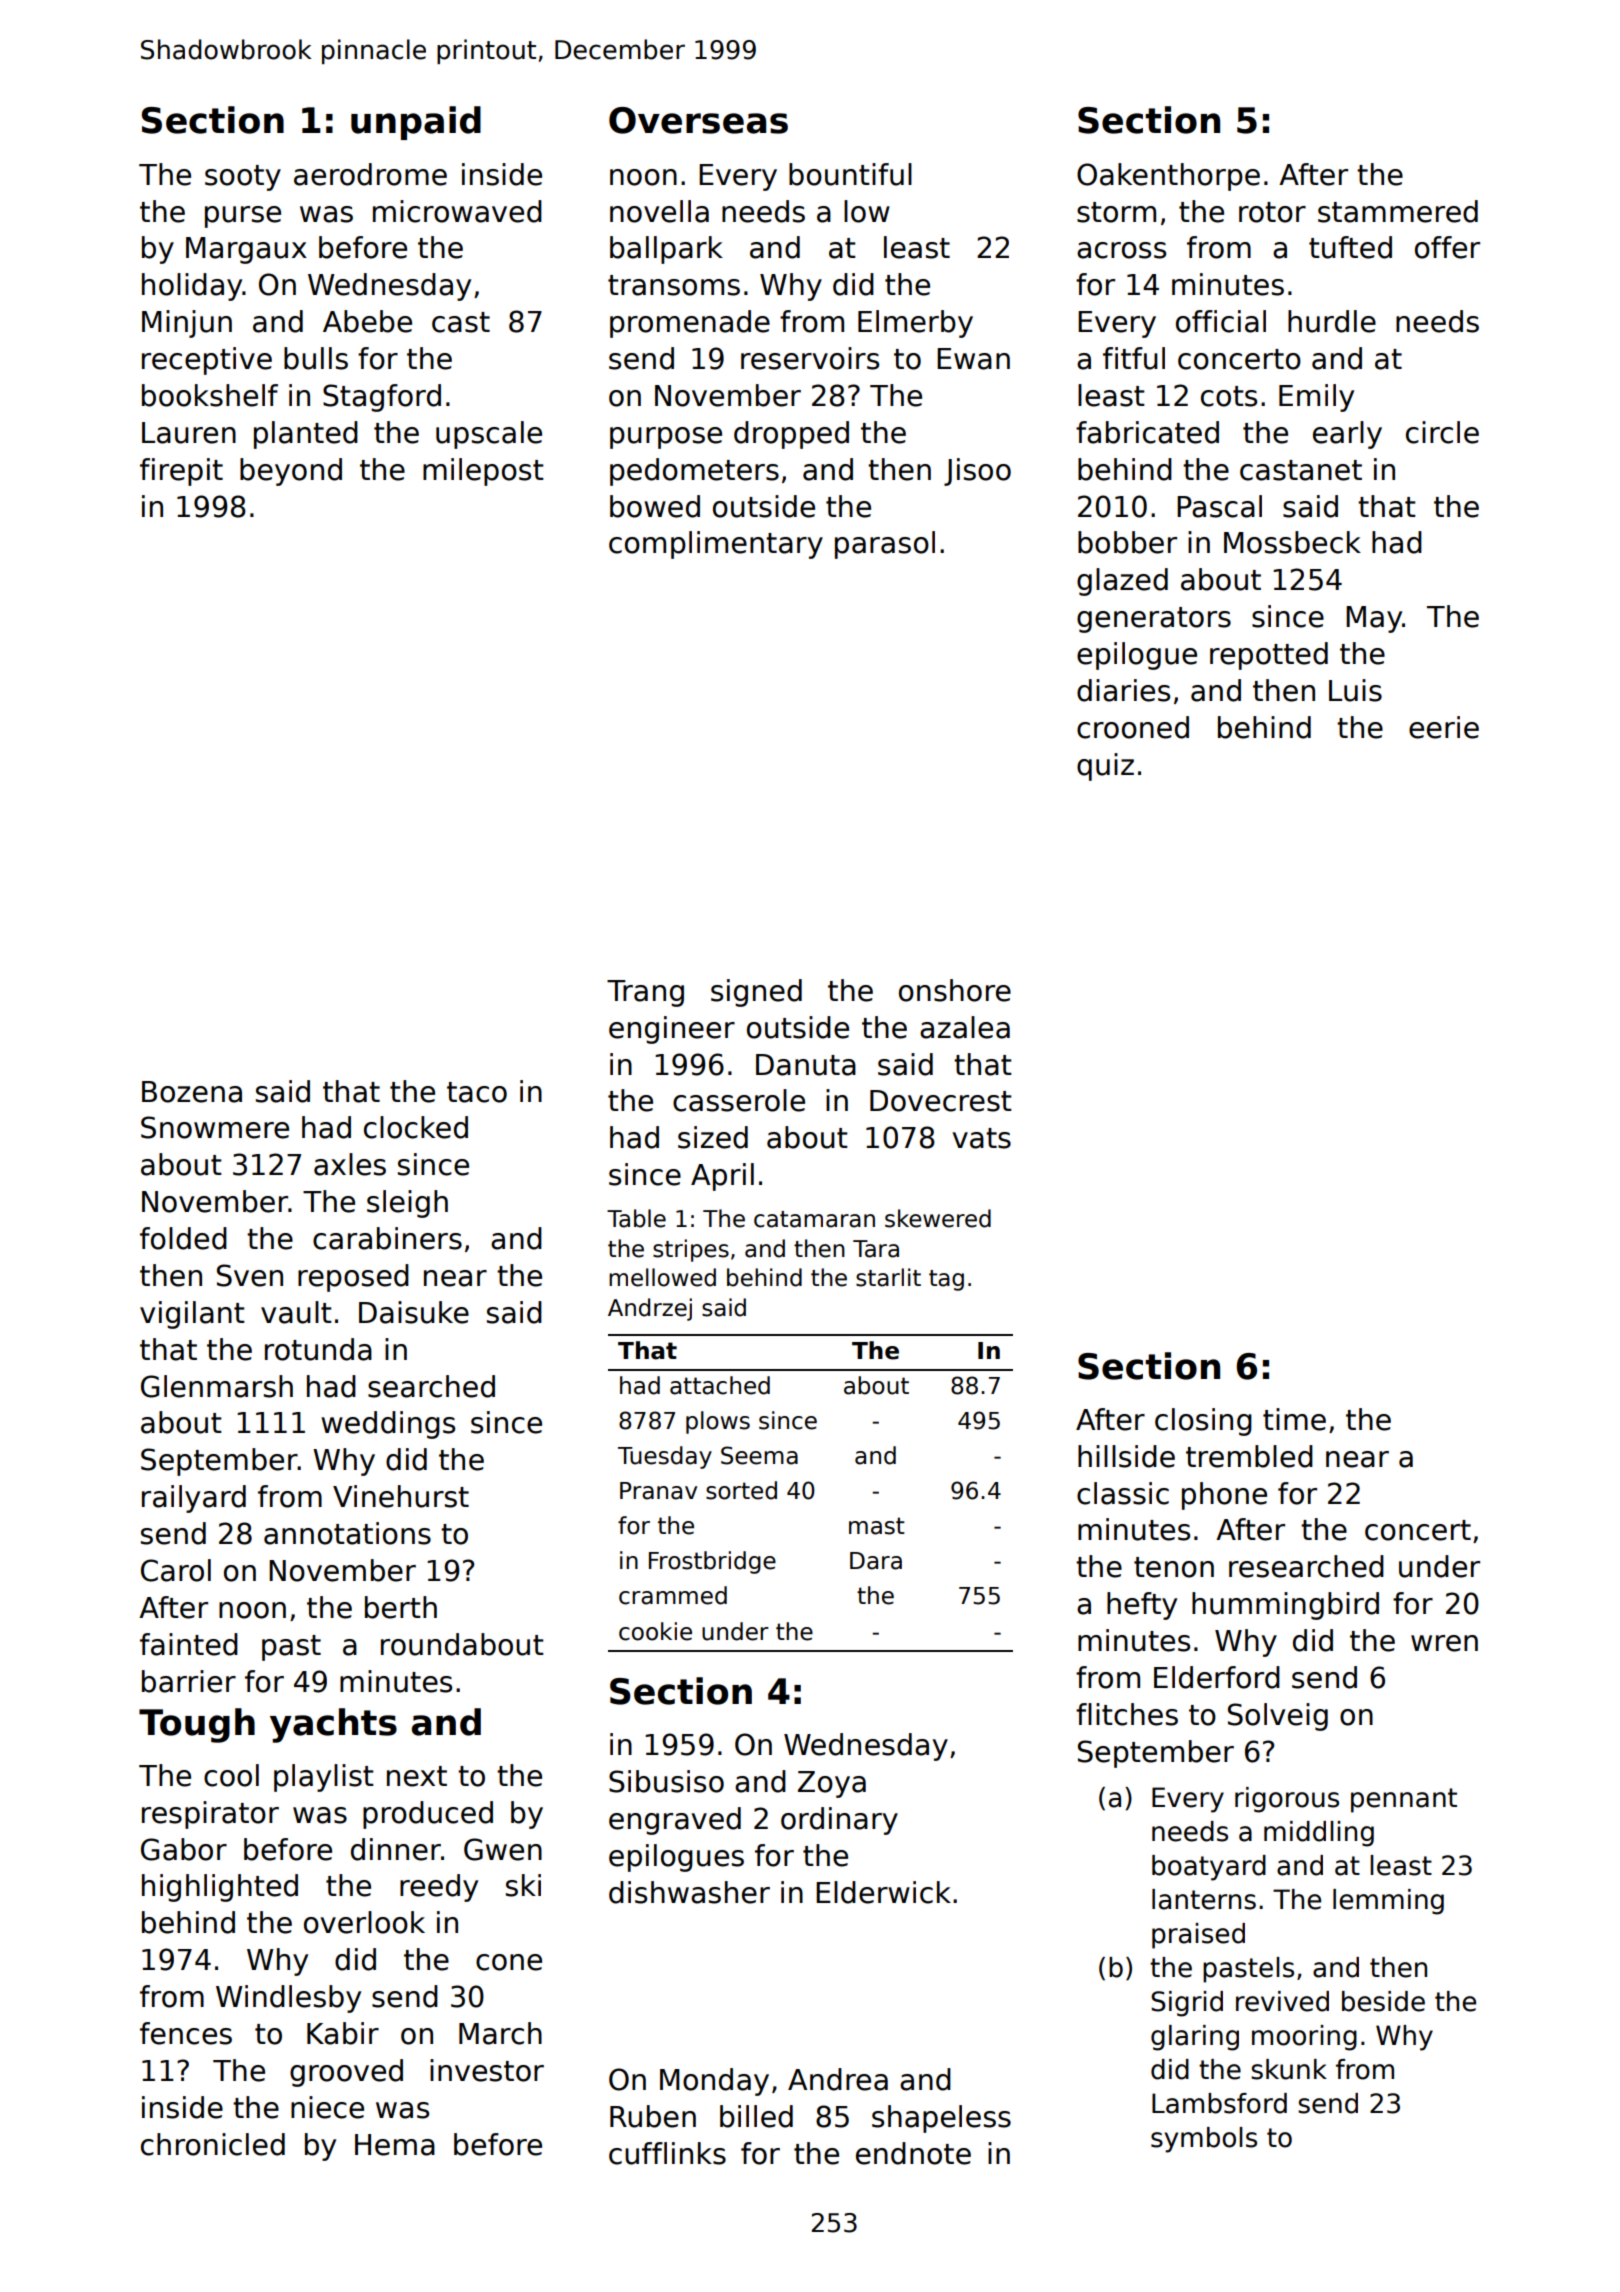  Describe the element at coordinates (1269, 656) in the screenshot. I see `repotted` at that location.
